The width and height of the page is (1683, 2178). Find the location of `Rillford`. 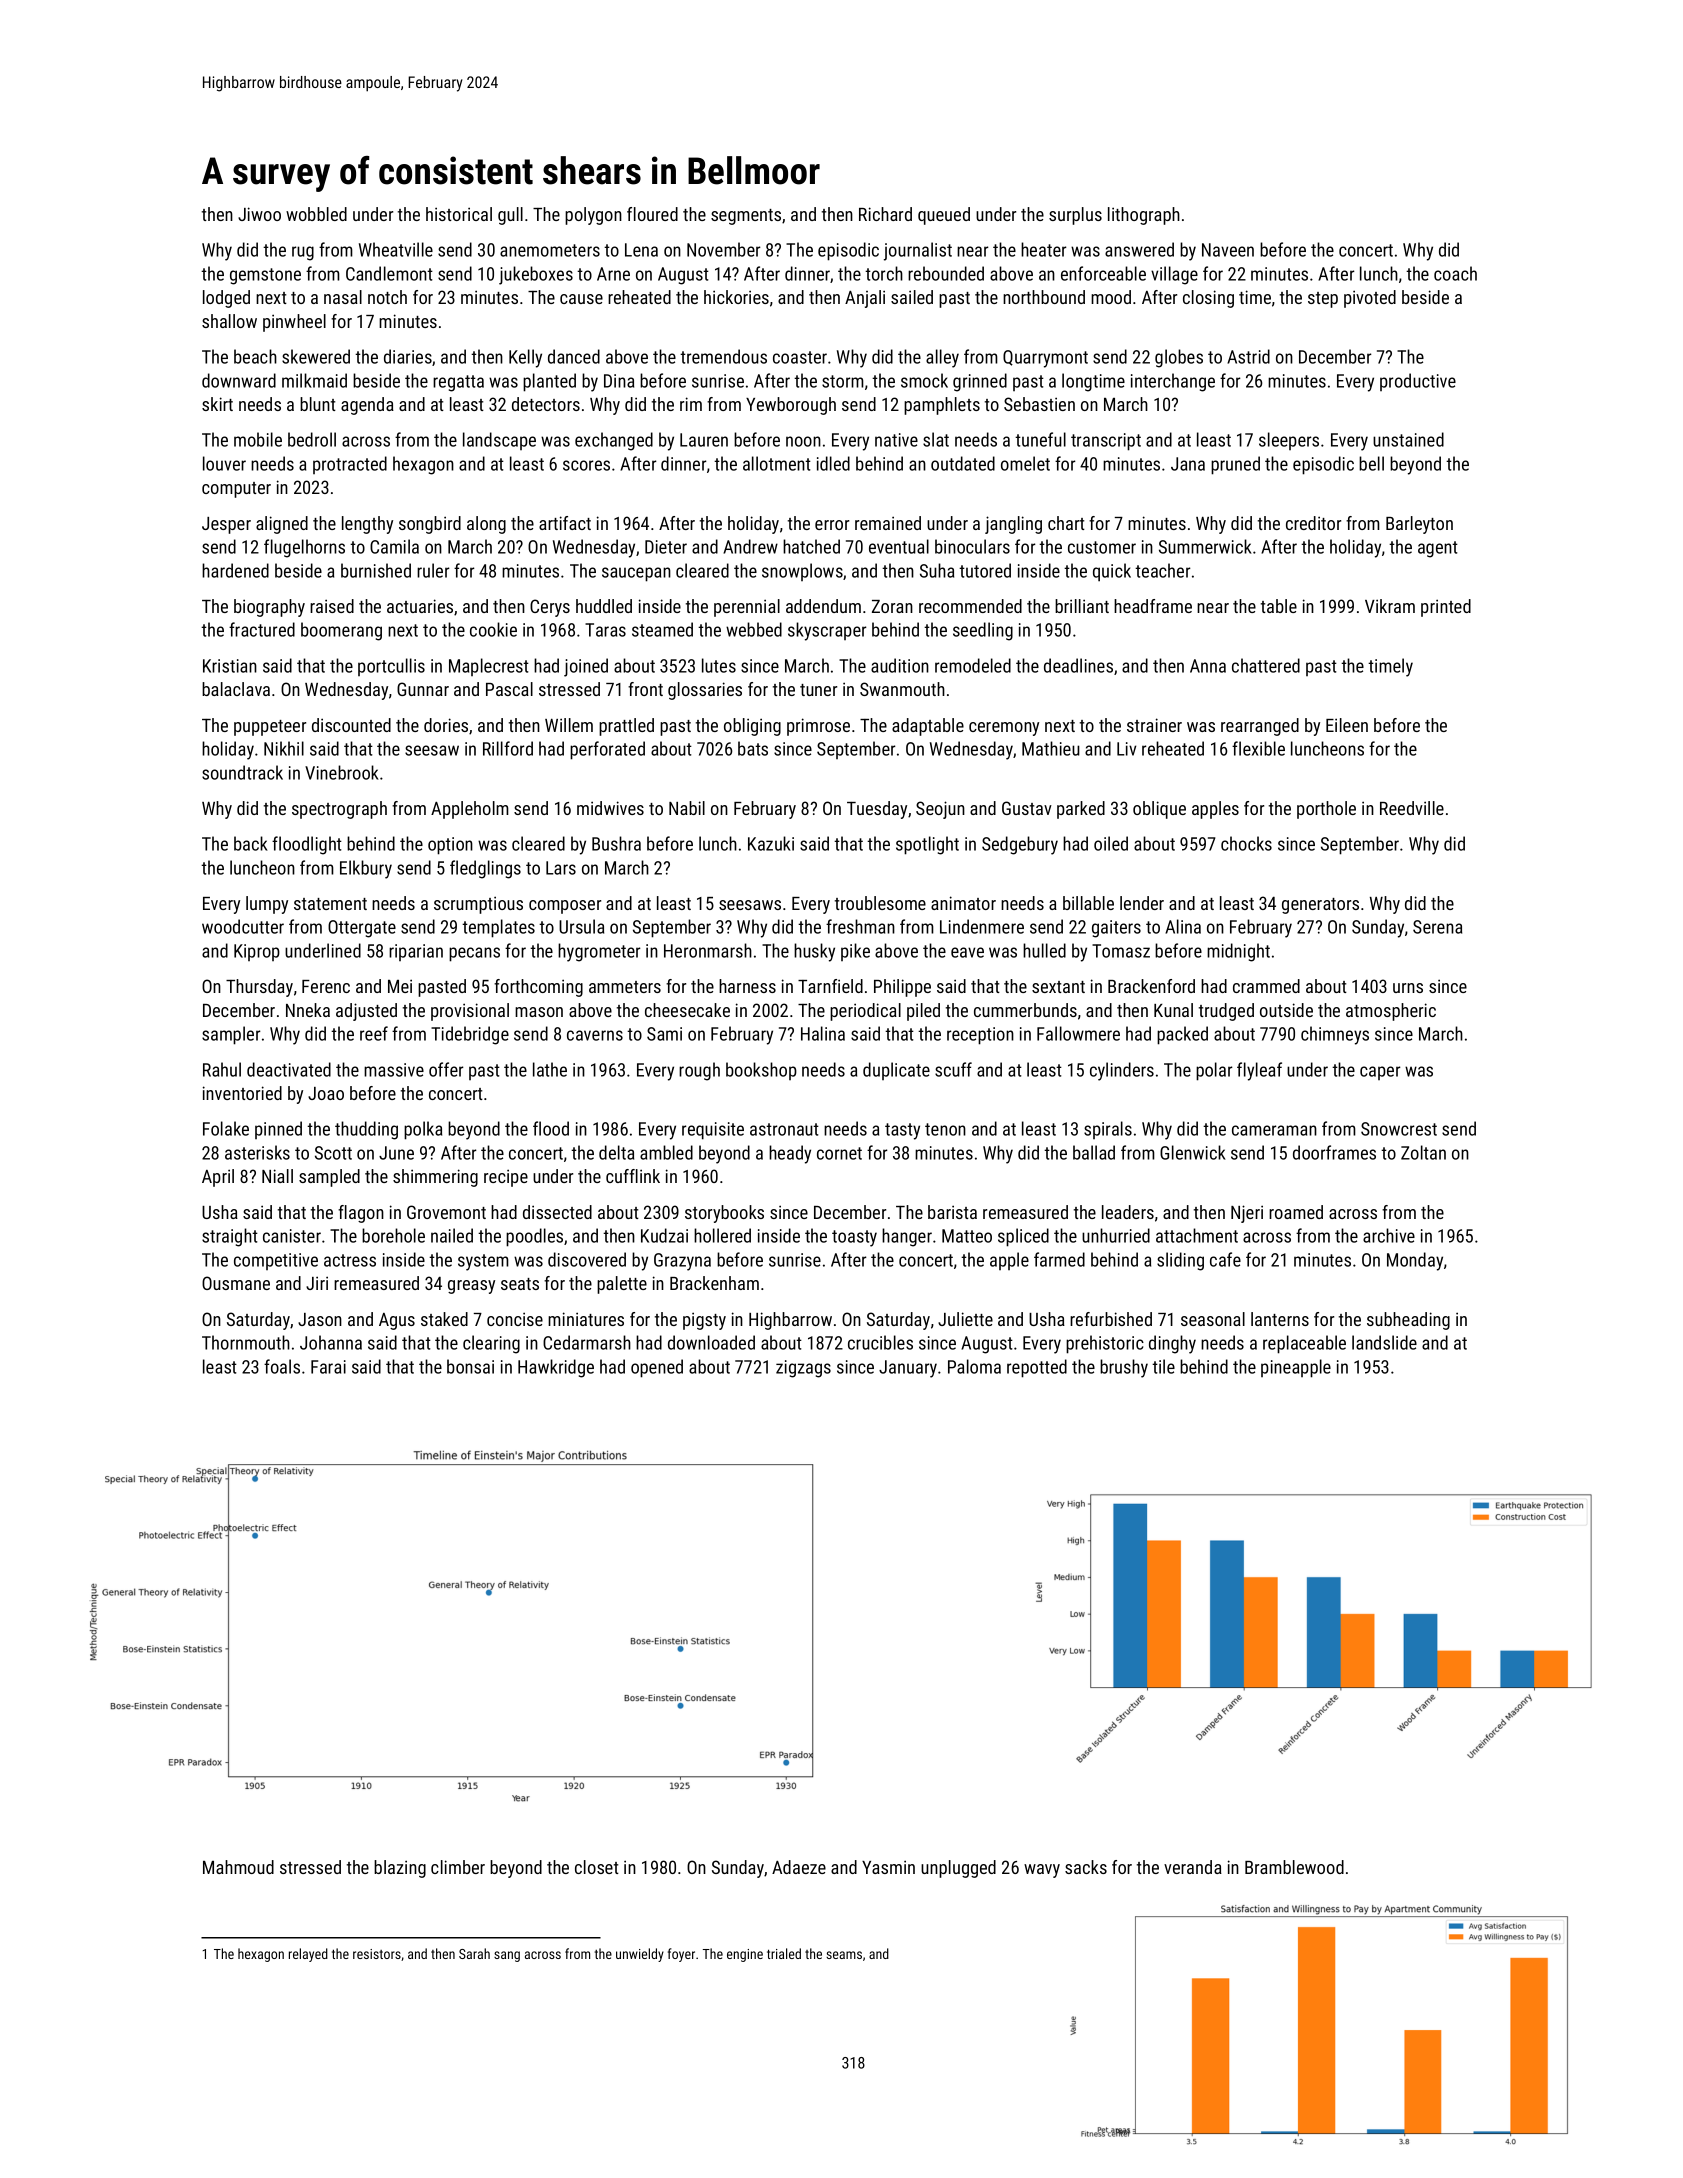

Rillford is located at coordinates (508, 748).
